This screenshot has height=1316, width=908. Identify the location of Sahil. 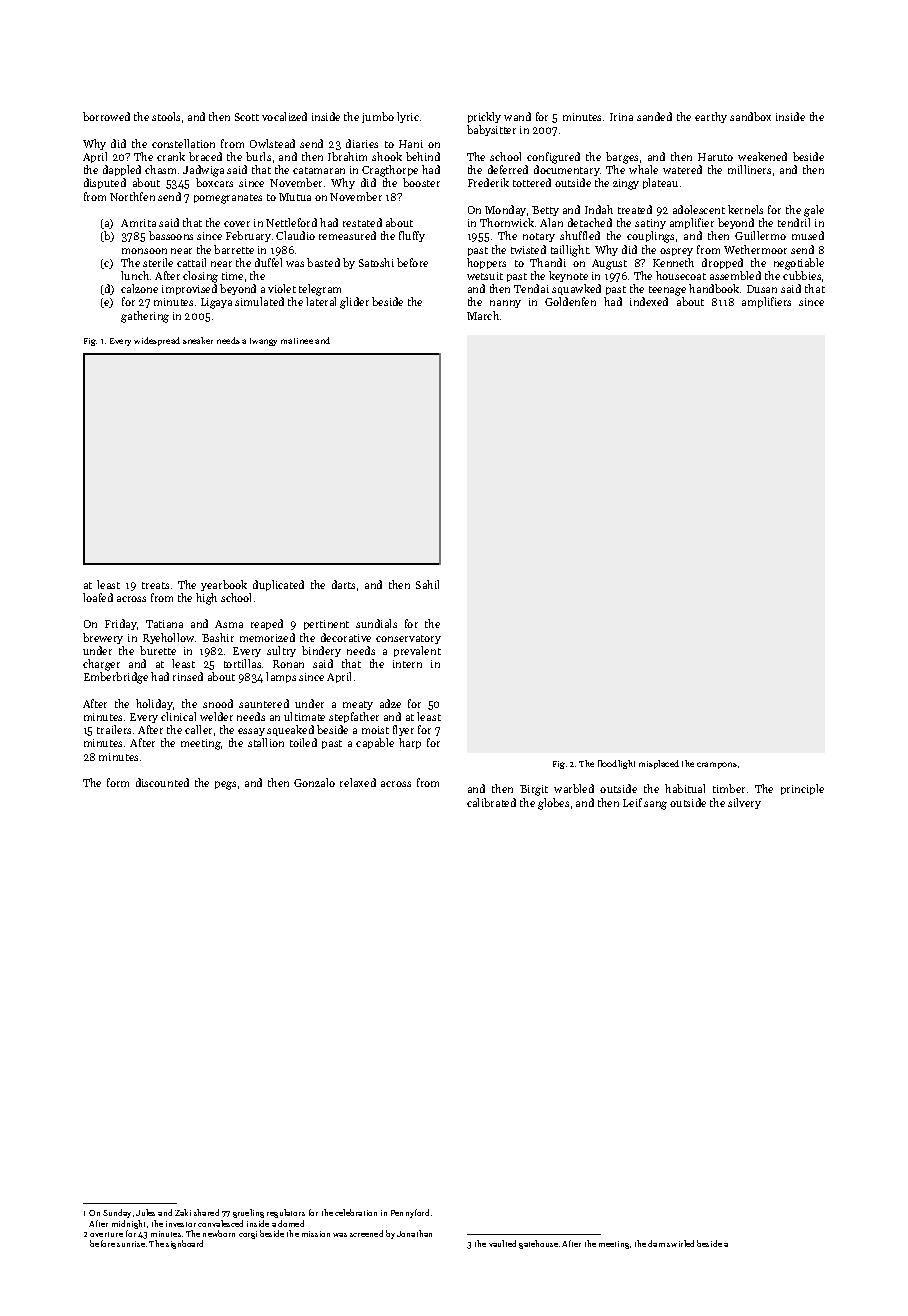
(427, 584).
